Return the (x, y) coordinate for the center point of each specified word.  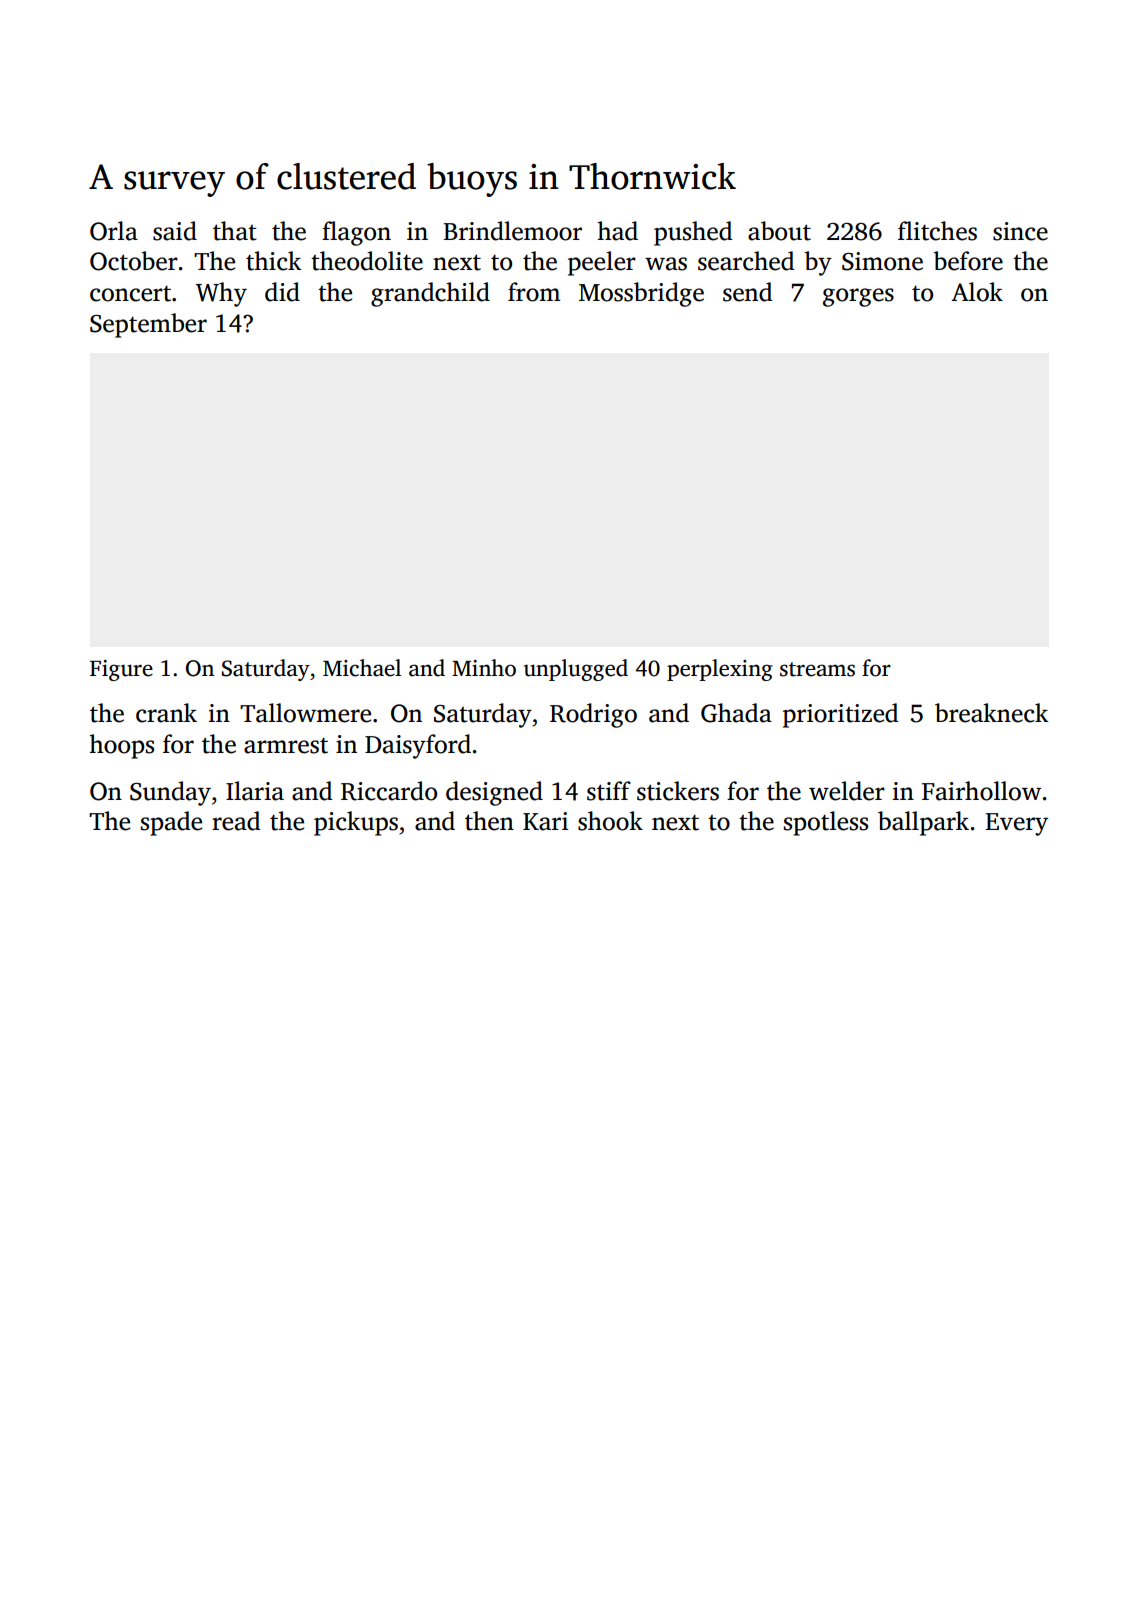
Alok (977, 292)
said (175, 231)
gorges (858, 297)
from (534, 292)
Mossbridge (641, 294)
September (148, 325)
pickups (356, 823)
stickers (678, 791)
